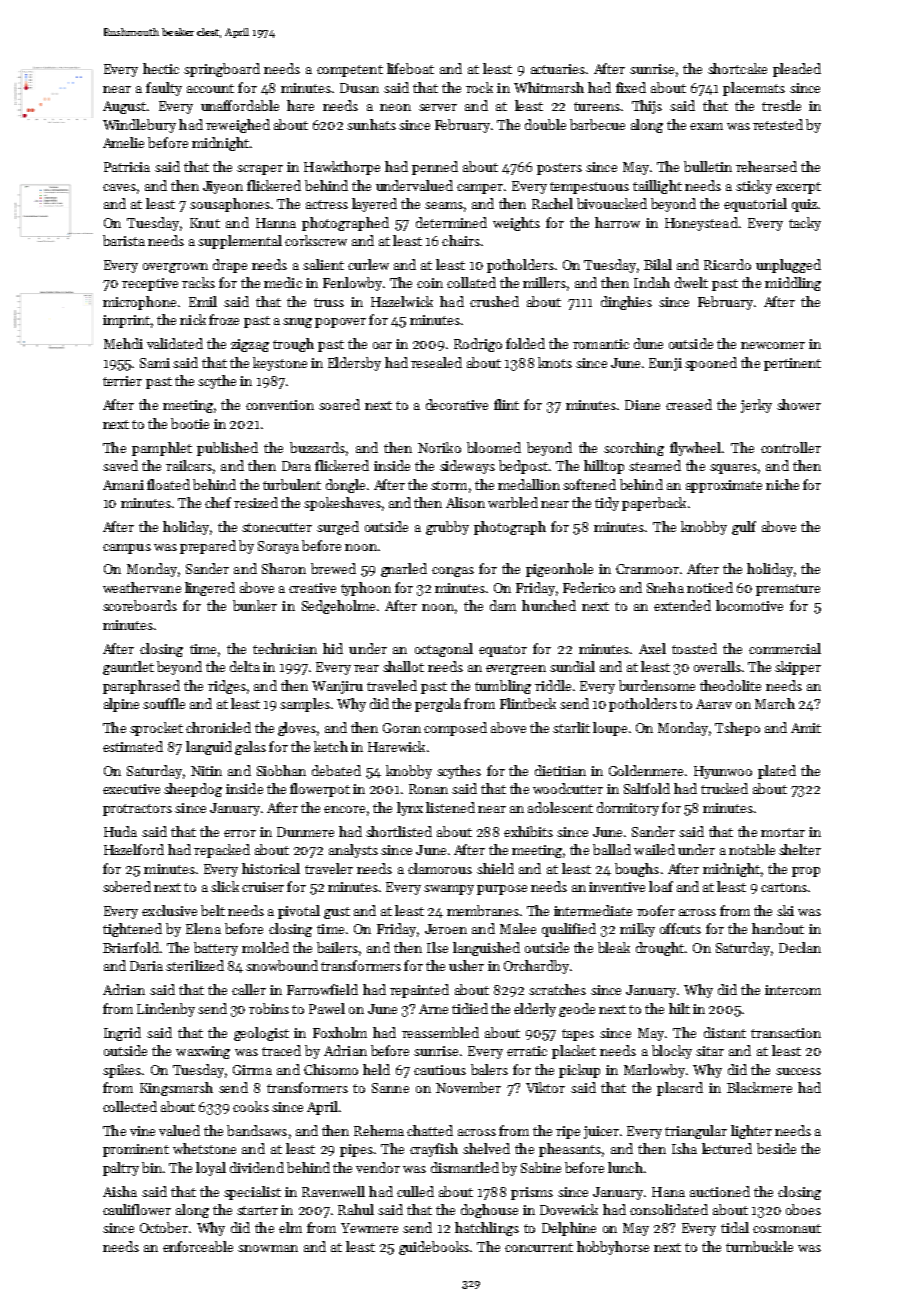 This screenshot has height=1308, width=924. What do you see at coordinates (124, 240) in the screenshot?
I see `barista` at bounding box center [124, 240].
